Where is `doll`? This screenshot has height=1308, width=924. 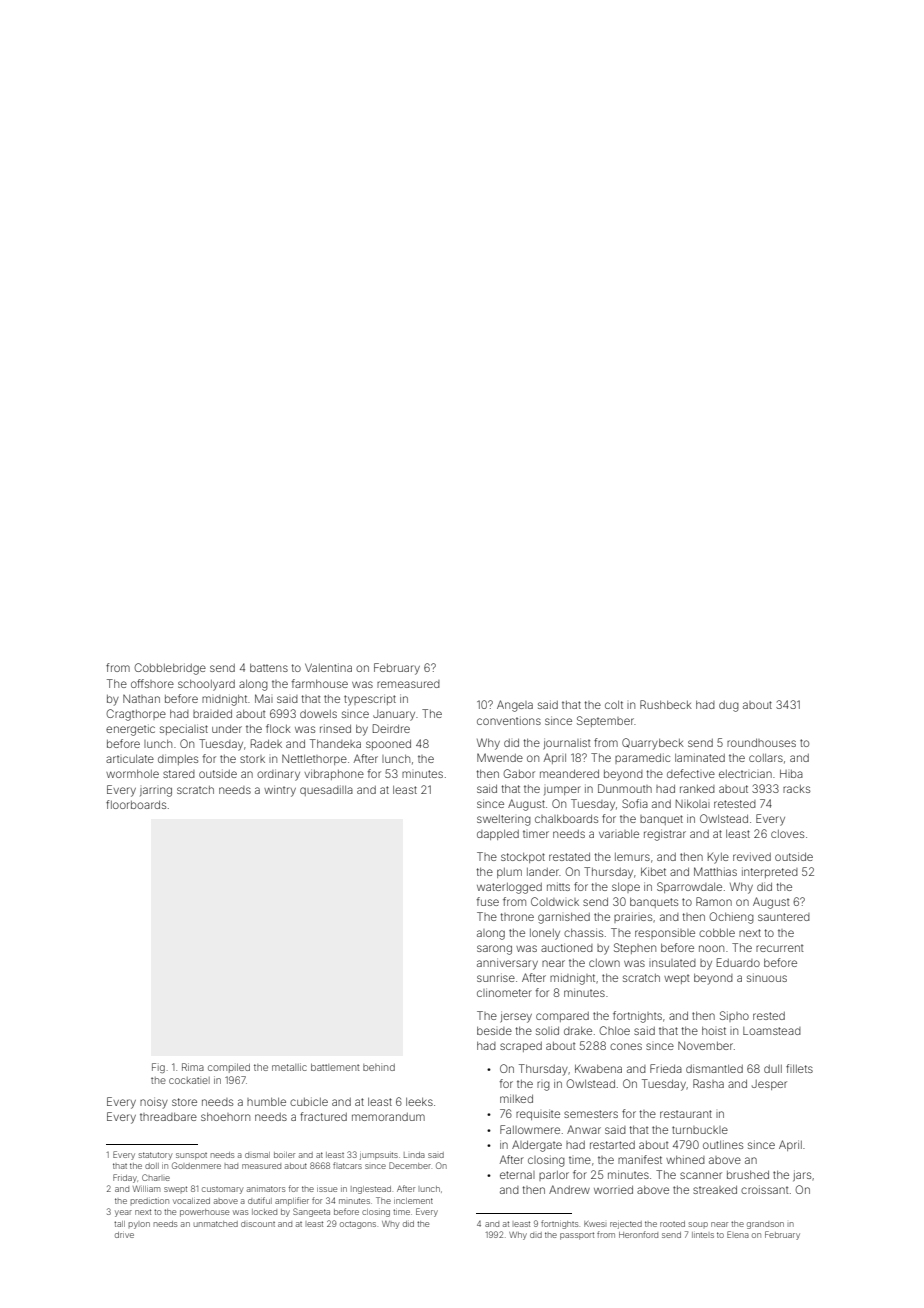
doll is located at coordinates (152, 1166).
